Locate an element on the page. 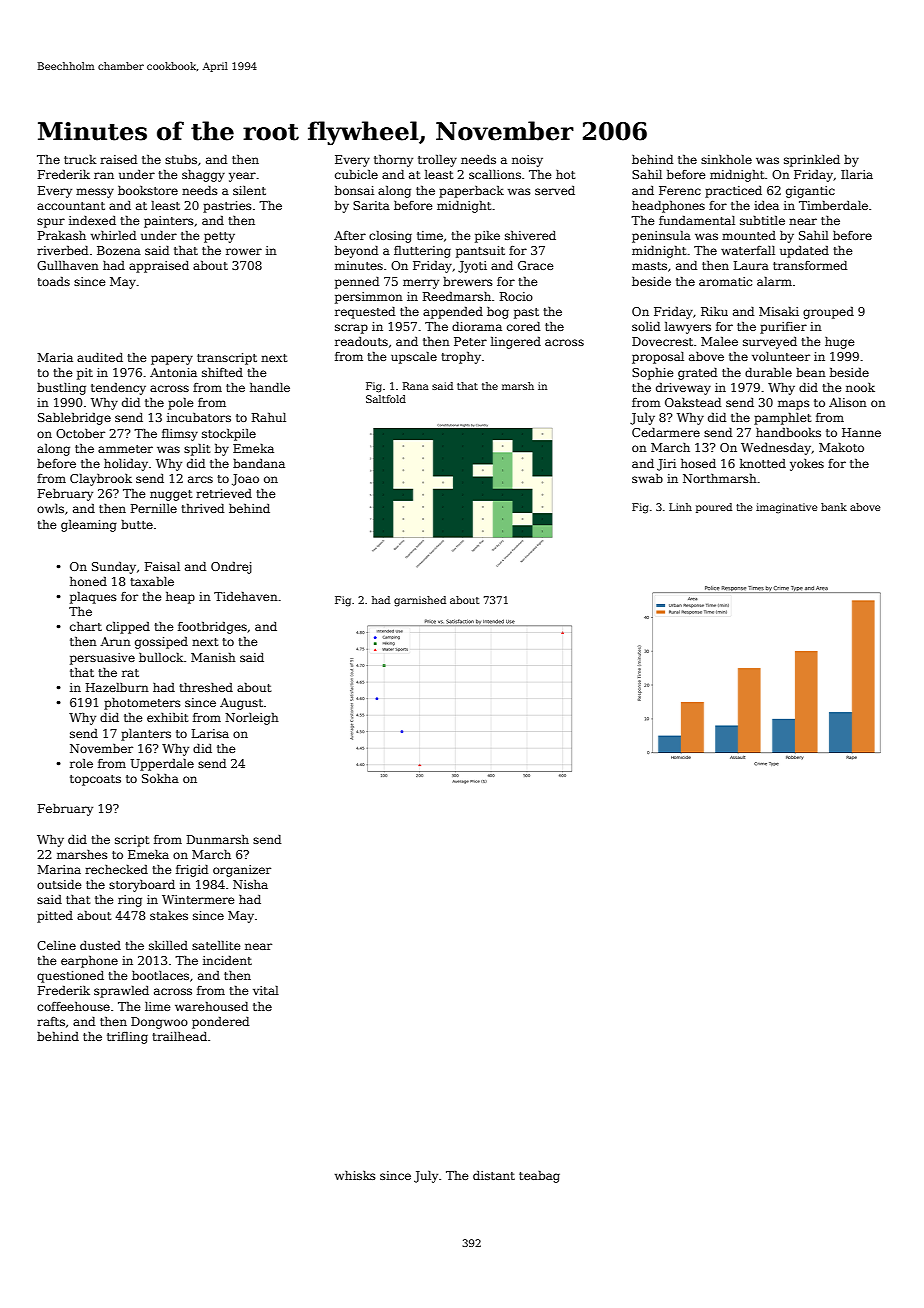 The width and height of the page is (924, 1308). sprinkled is located at coordinates (812, 161).
